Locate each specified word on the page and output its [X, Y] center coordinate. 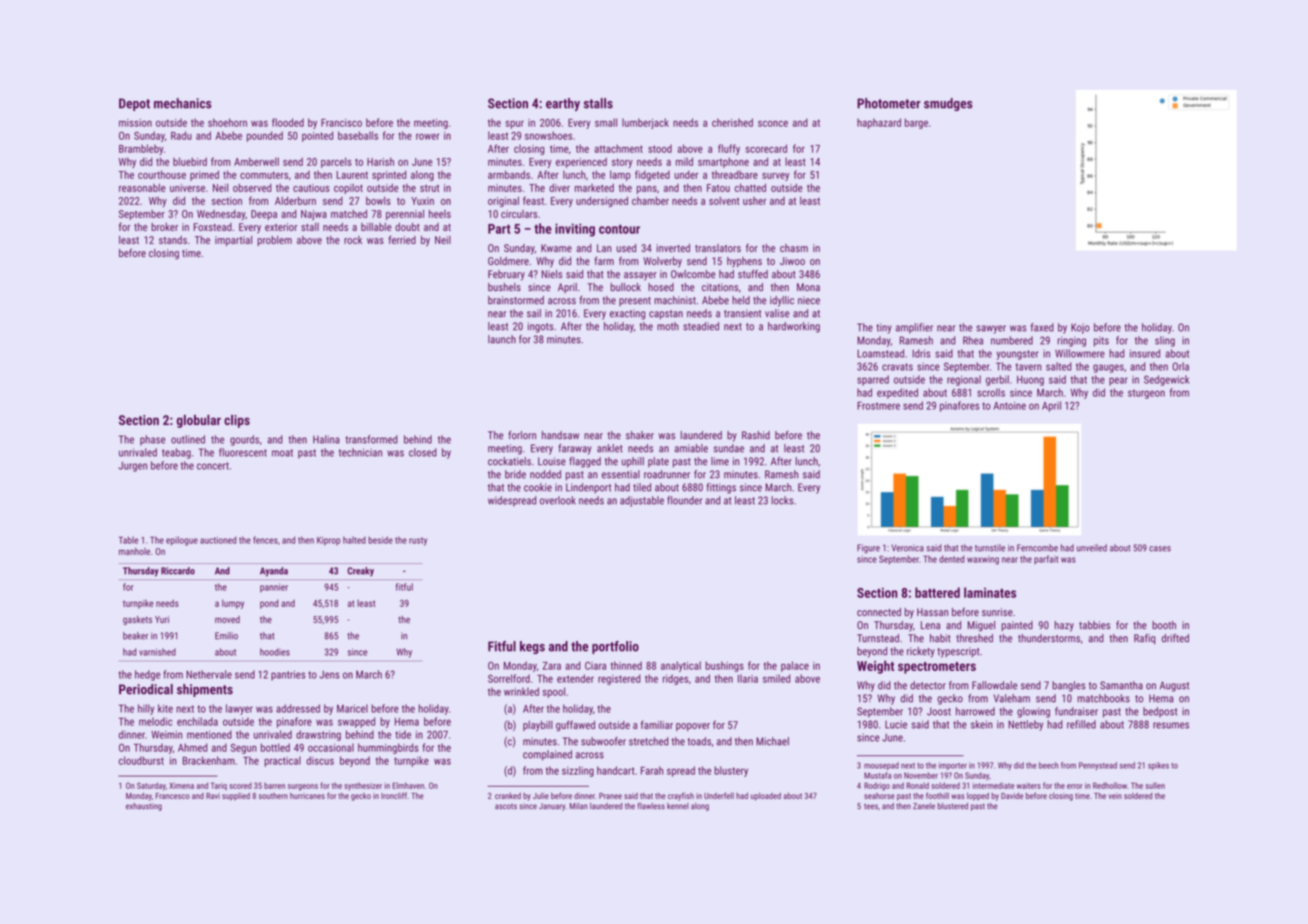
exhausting [144, 807]
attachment [618, 148]
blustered [952, 806]
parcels [336, 162]
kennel [678, 806]
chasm [794, 248]
